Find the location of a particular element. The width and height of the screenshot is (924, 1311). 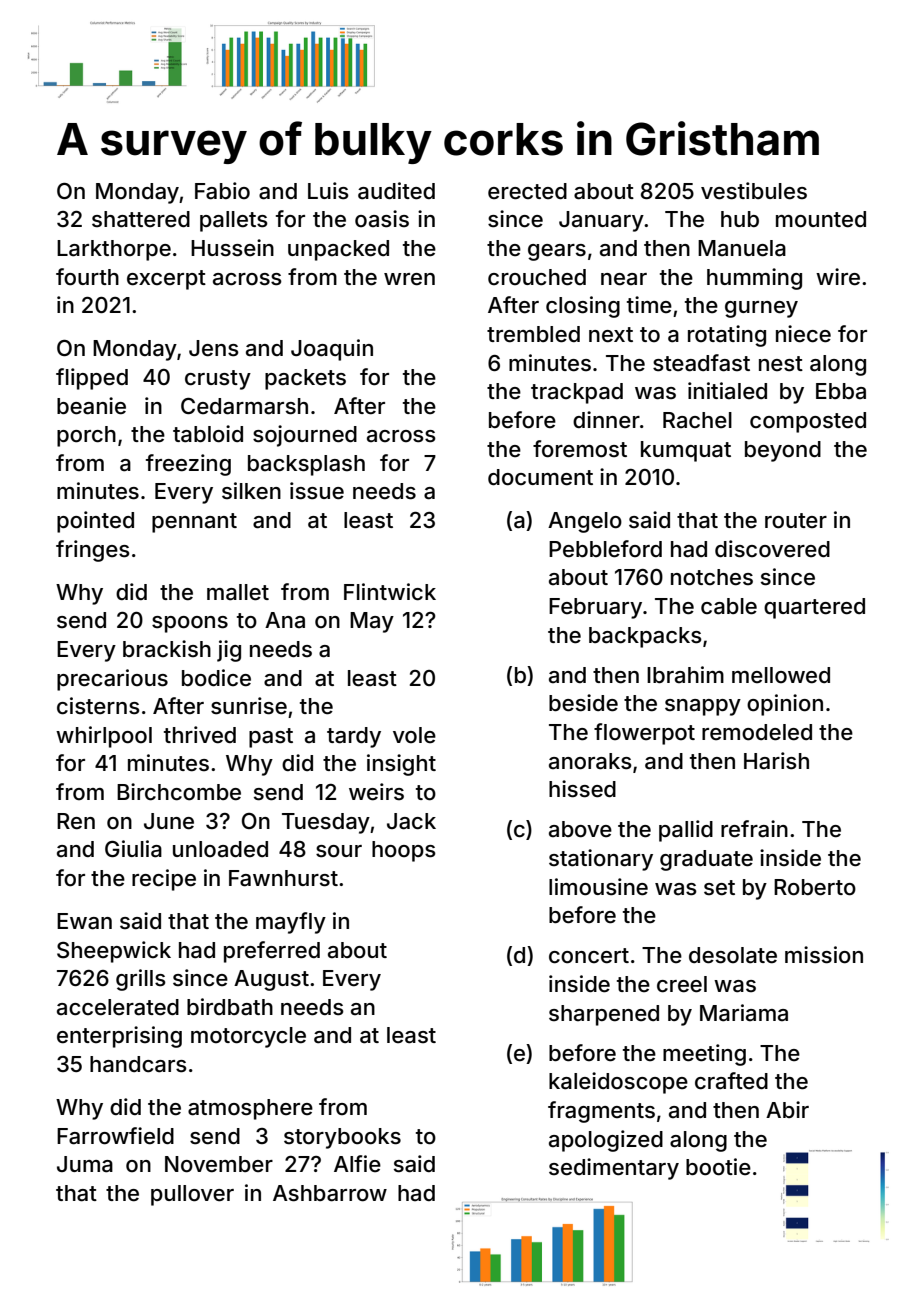

vestibules is located at coordinates (754, 191).
